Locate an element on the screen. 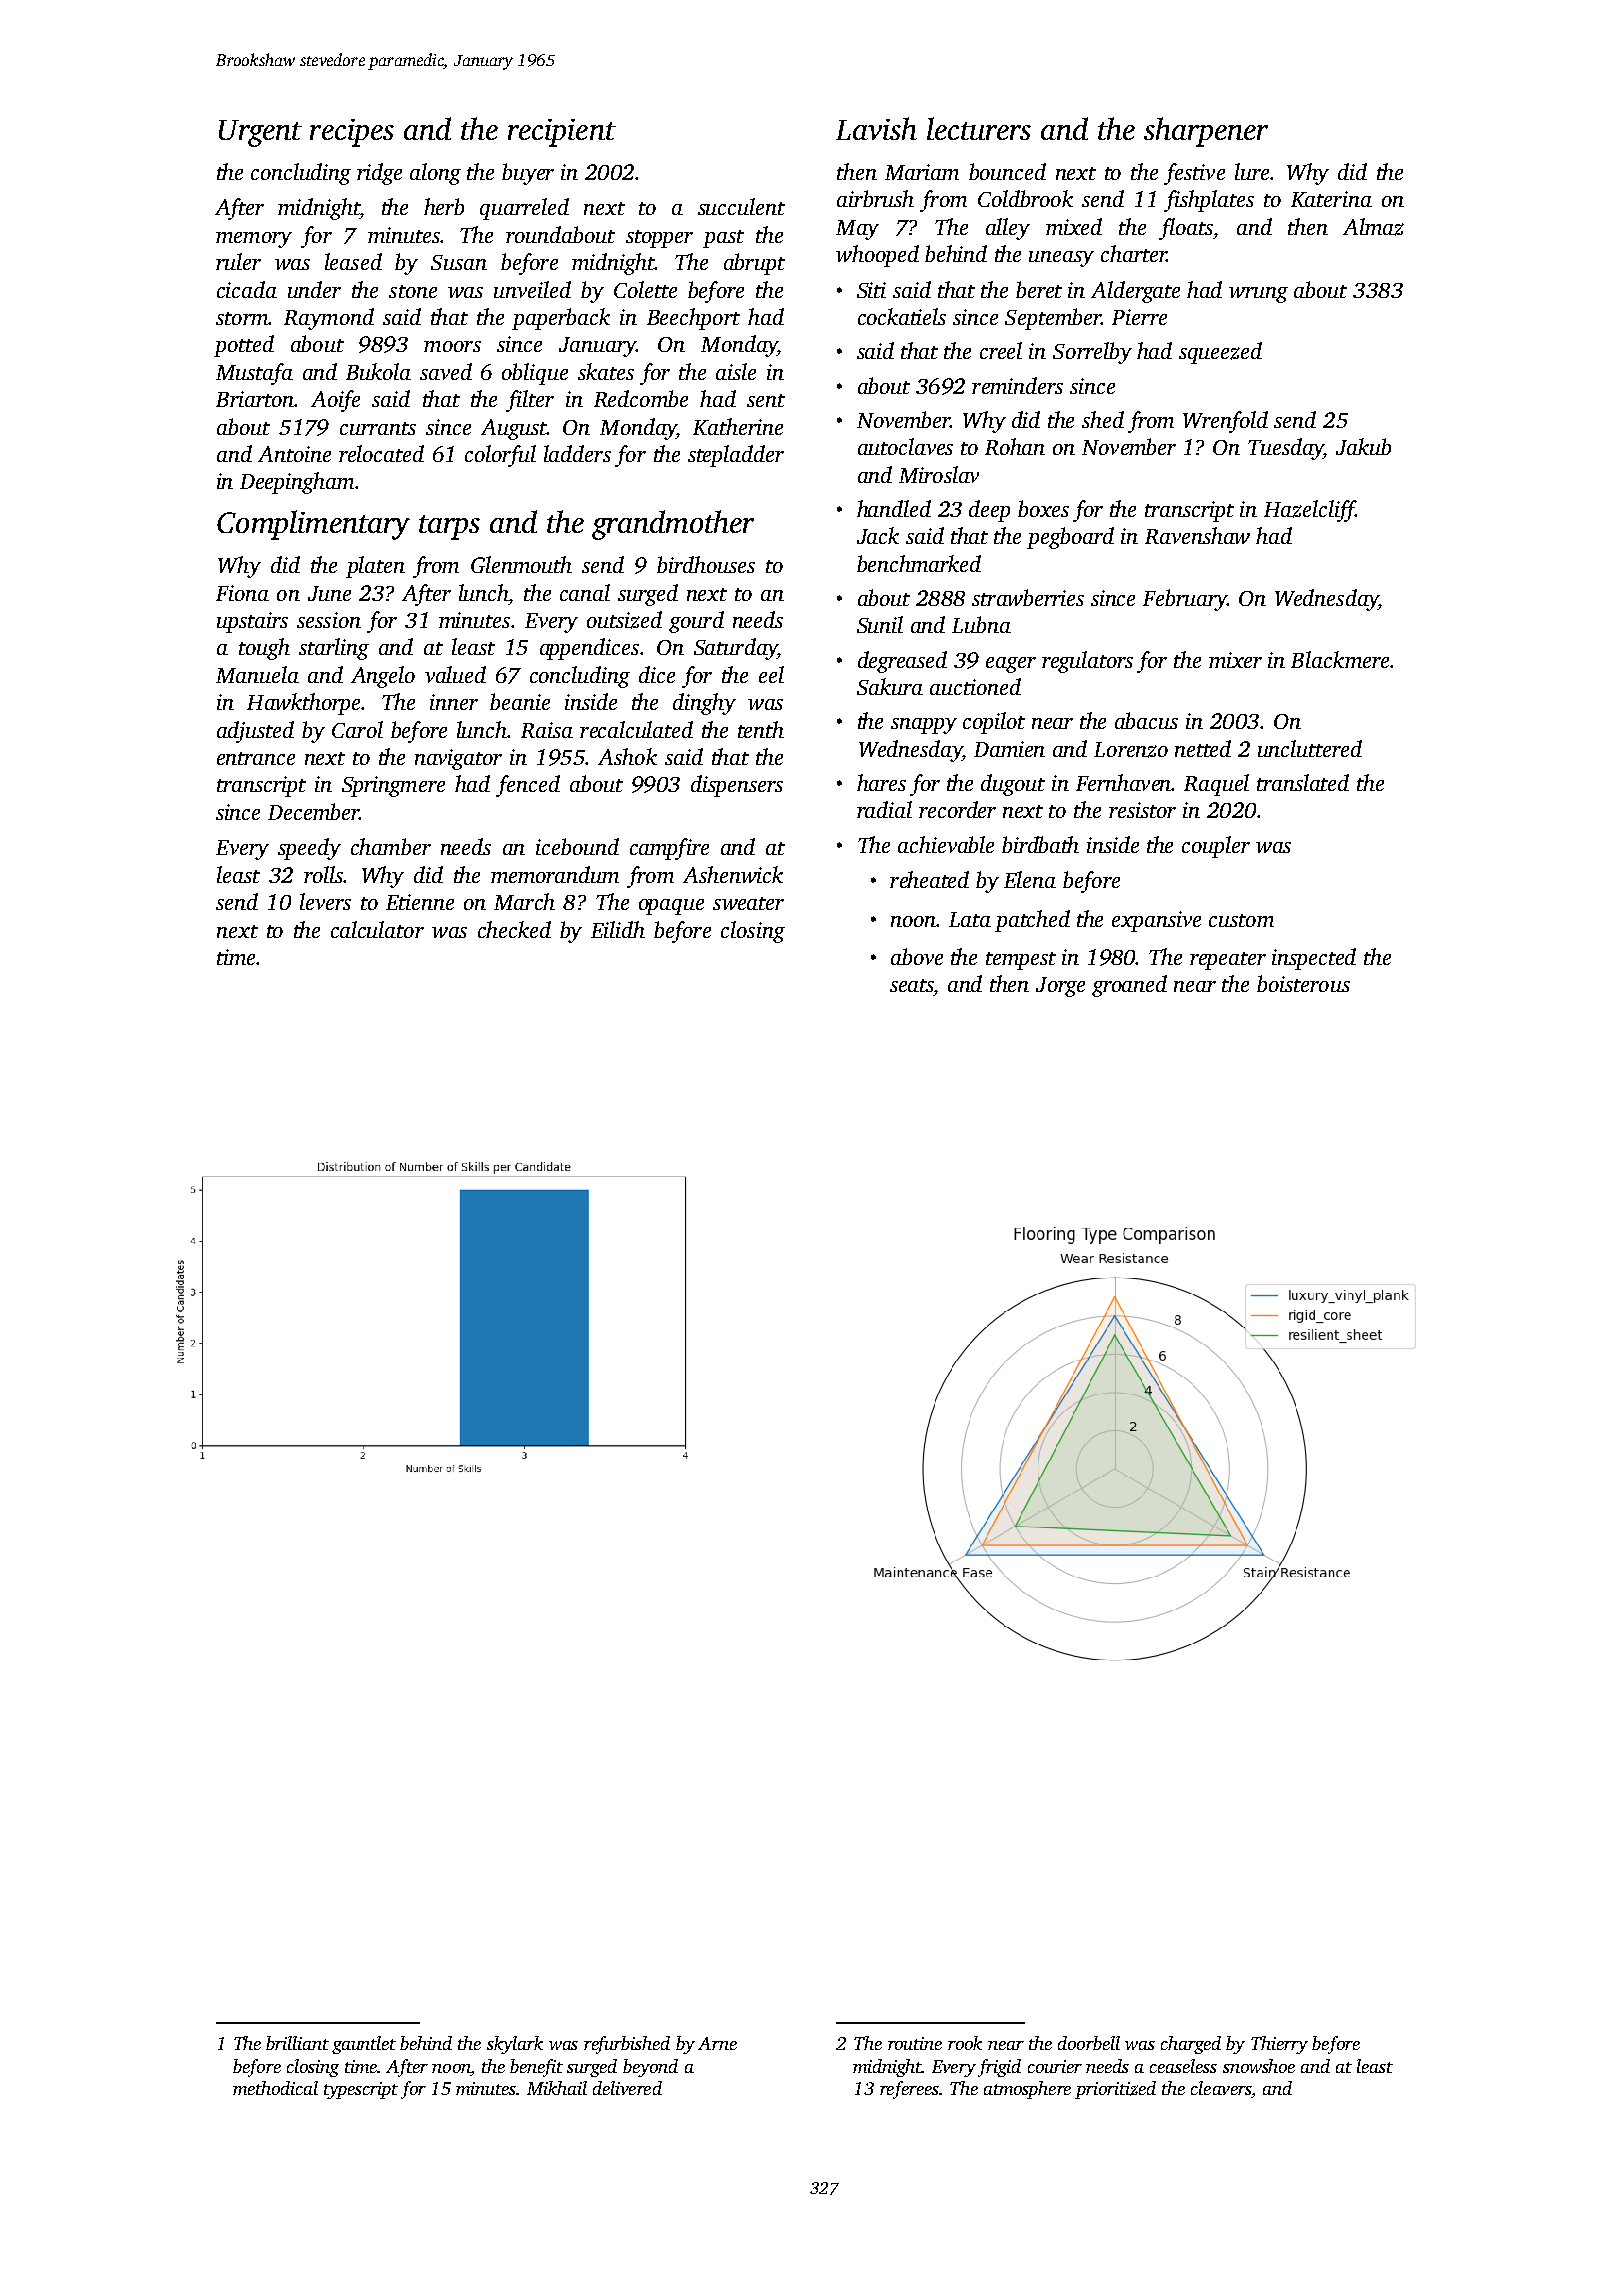 This screenshot has height=2292, width=1620. seats is located at coordinates (912, 985).
